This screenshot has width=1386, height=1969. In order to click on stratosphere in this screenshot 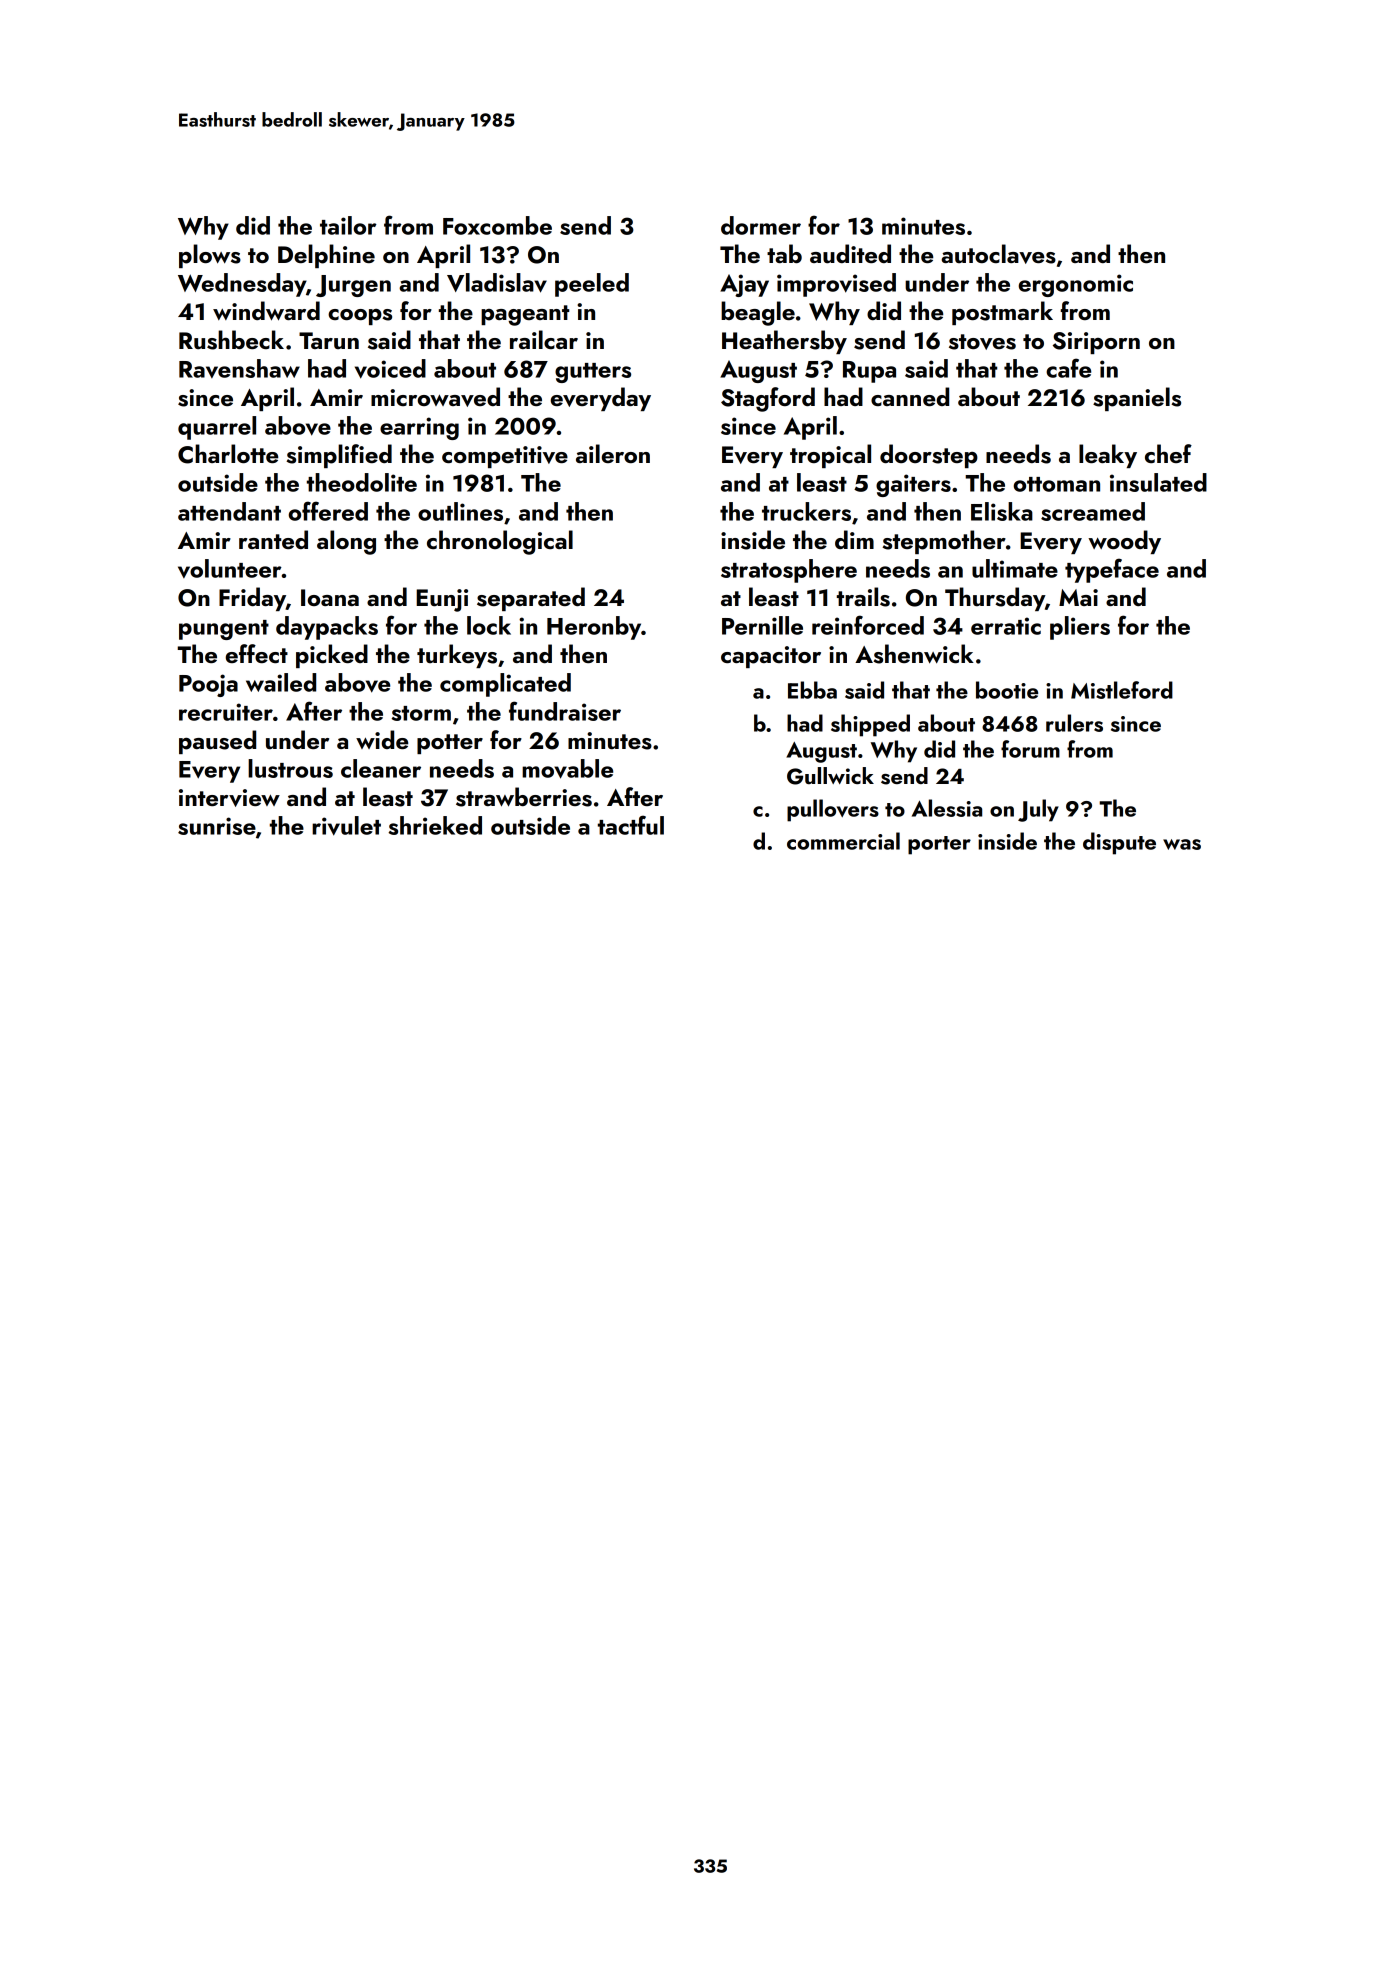, I will do `click(789, 571)`.
